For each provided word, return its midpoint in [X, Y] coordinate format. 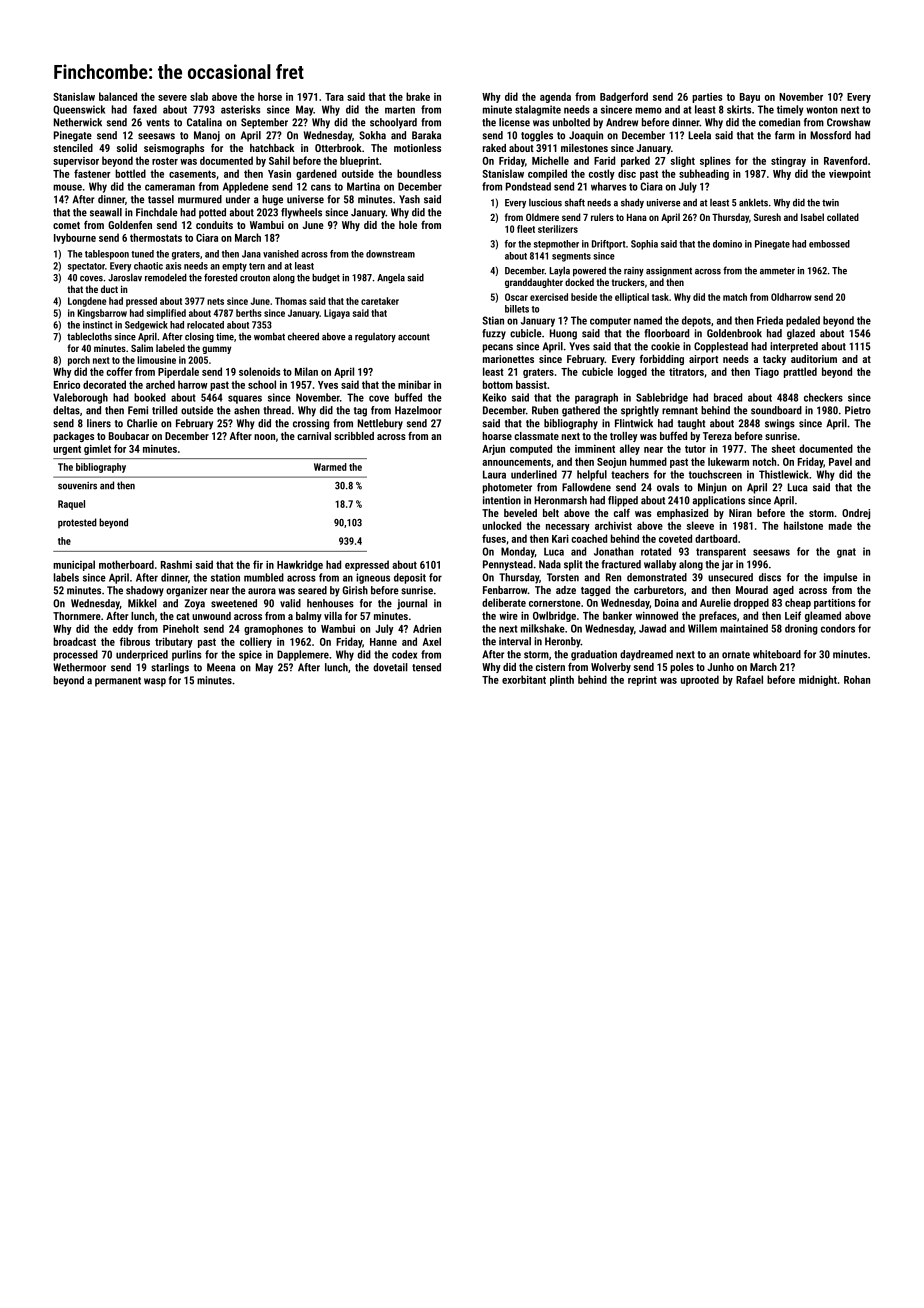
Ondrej [856, 514]
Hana [637, 217]
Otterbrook [338, 148]
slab [199, 96]
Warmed [330, 467]
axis [173, 266]
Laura [494, 474]
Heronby [563, 642]
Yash [409, 199]
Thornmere [77, 616]
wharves [608, 186]
